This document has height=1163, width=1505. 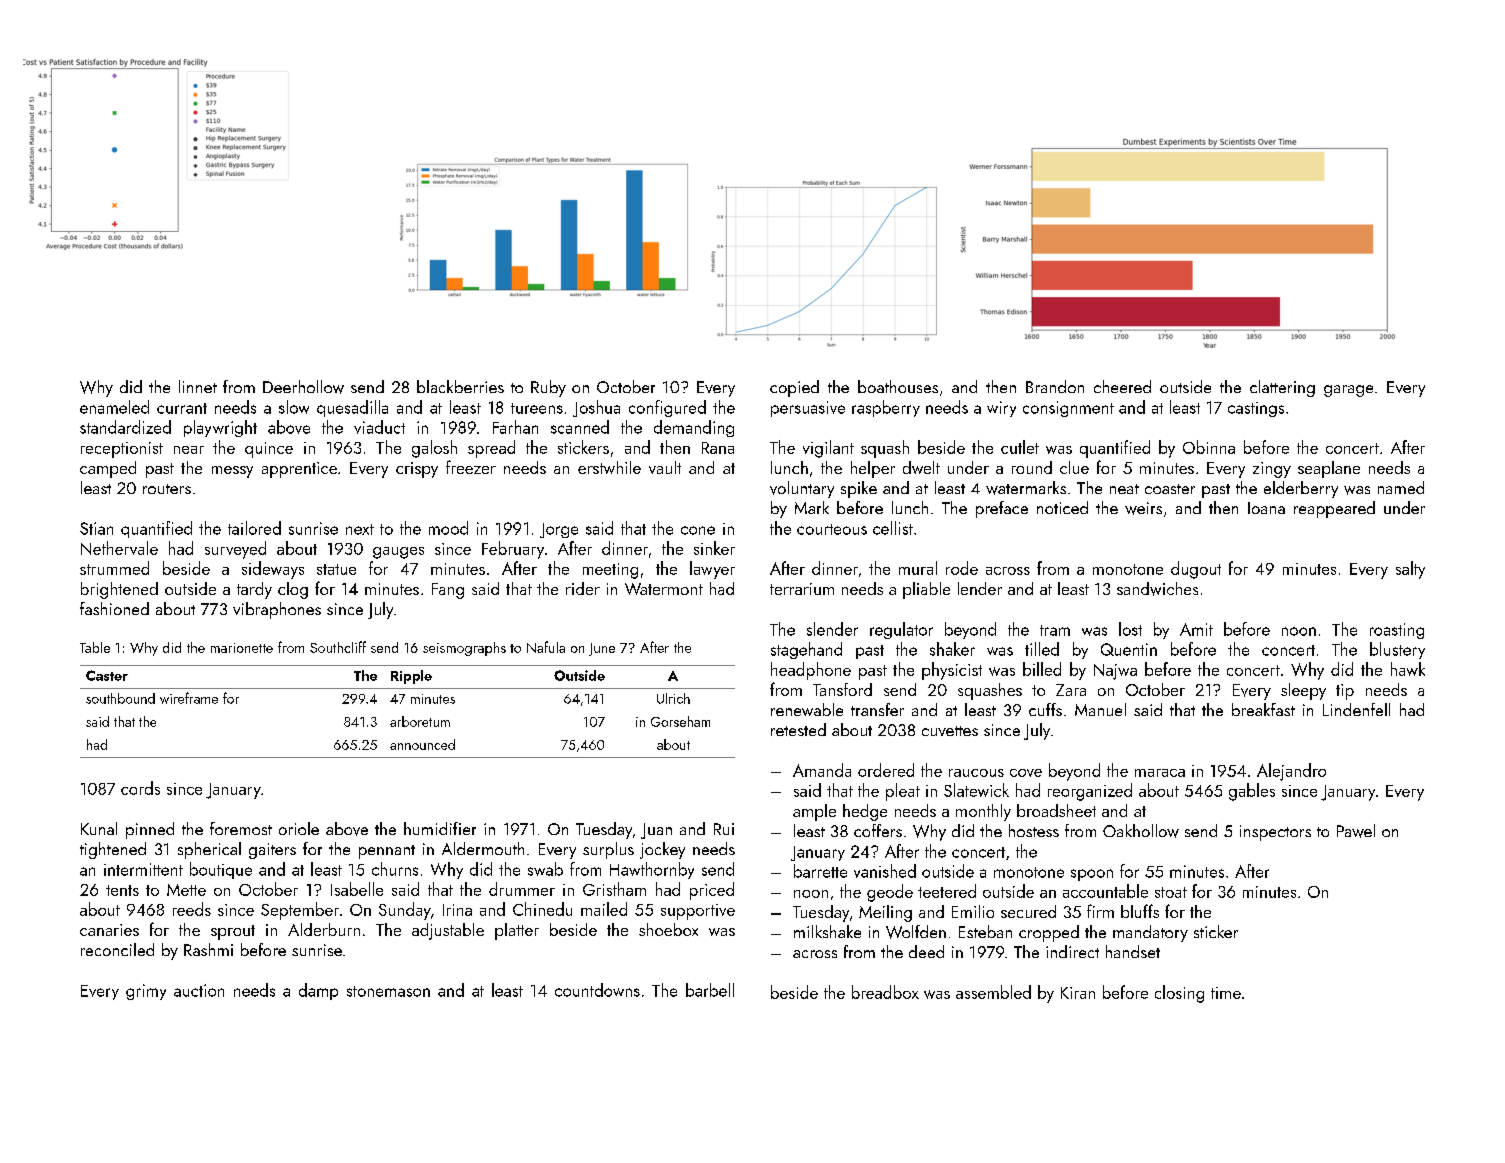 What do you see at coordinates (1348, 391) in the document?
I see `garage` at bounding box center [1348, 391].
